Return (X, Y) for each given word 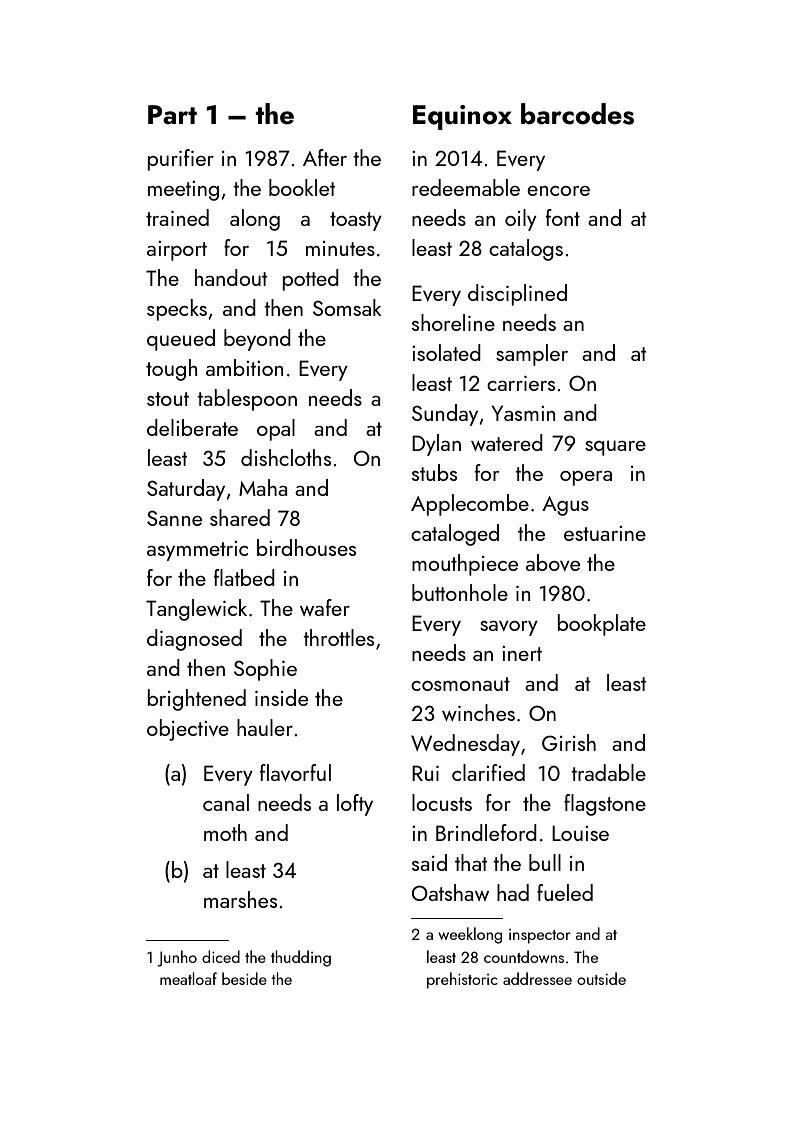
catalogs (526, 250)
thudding (301, 958)
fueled (565, 892)
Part (172, 114)
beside (244, 978)
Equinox (462, 117)
